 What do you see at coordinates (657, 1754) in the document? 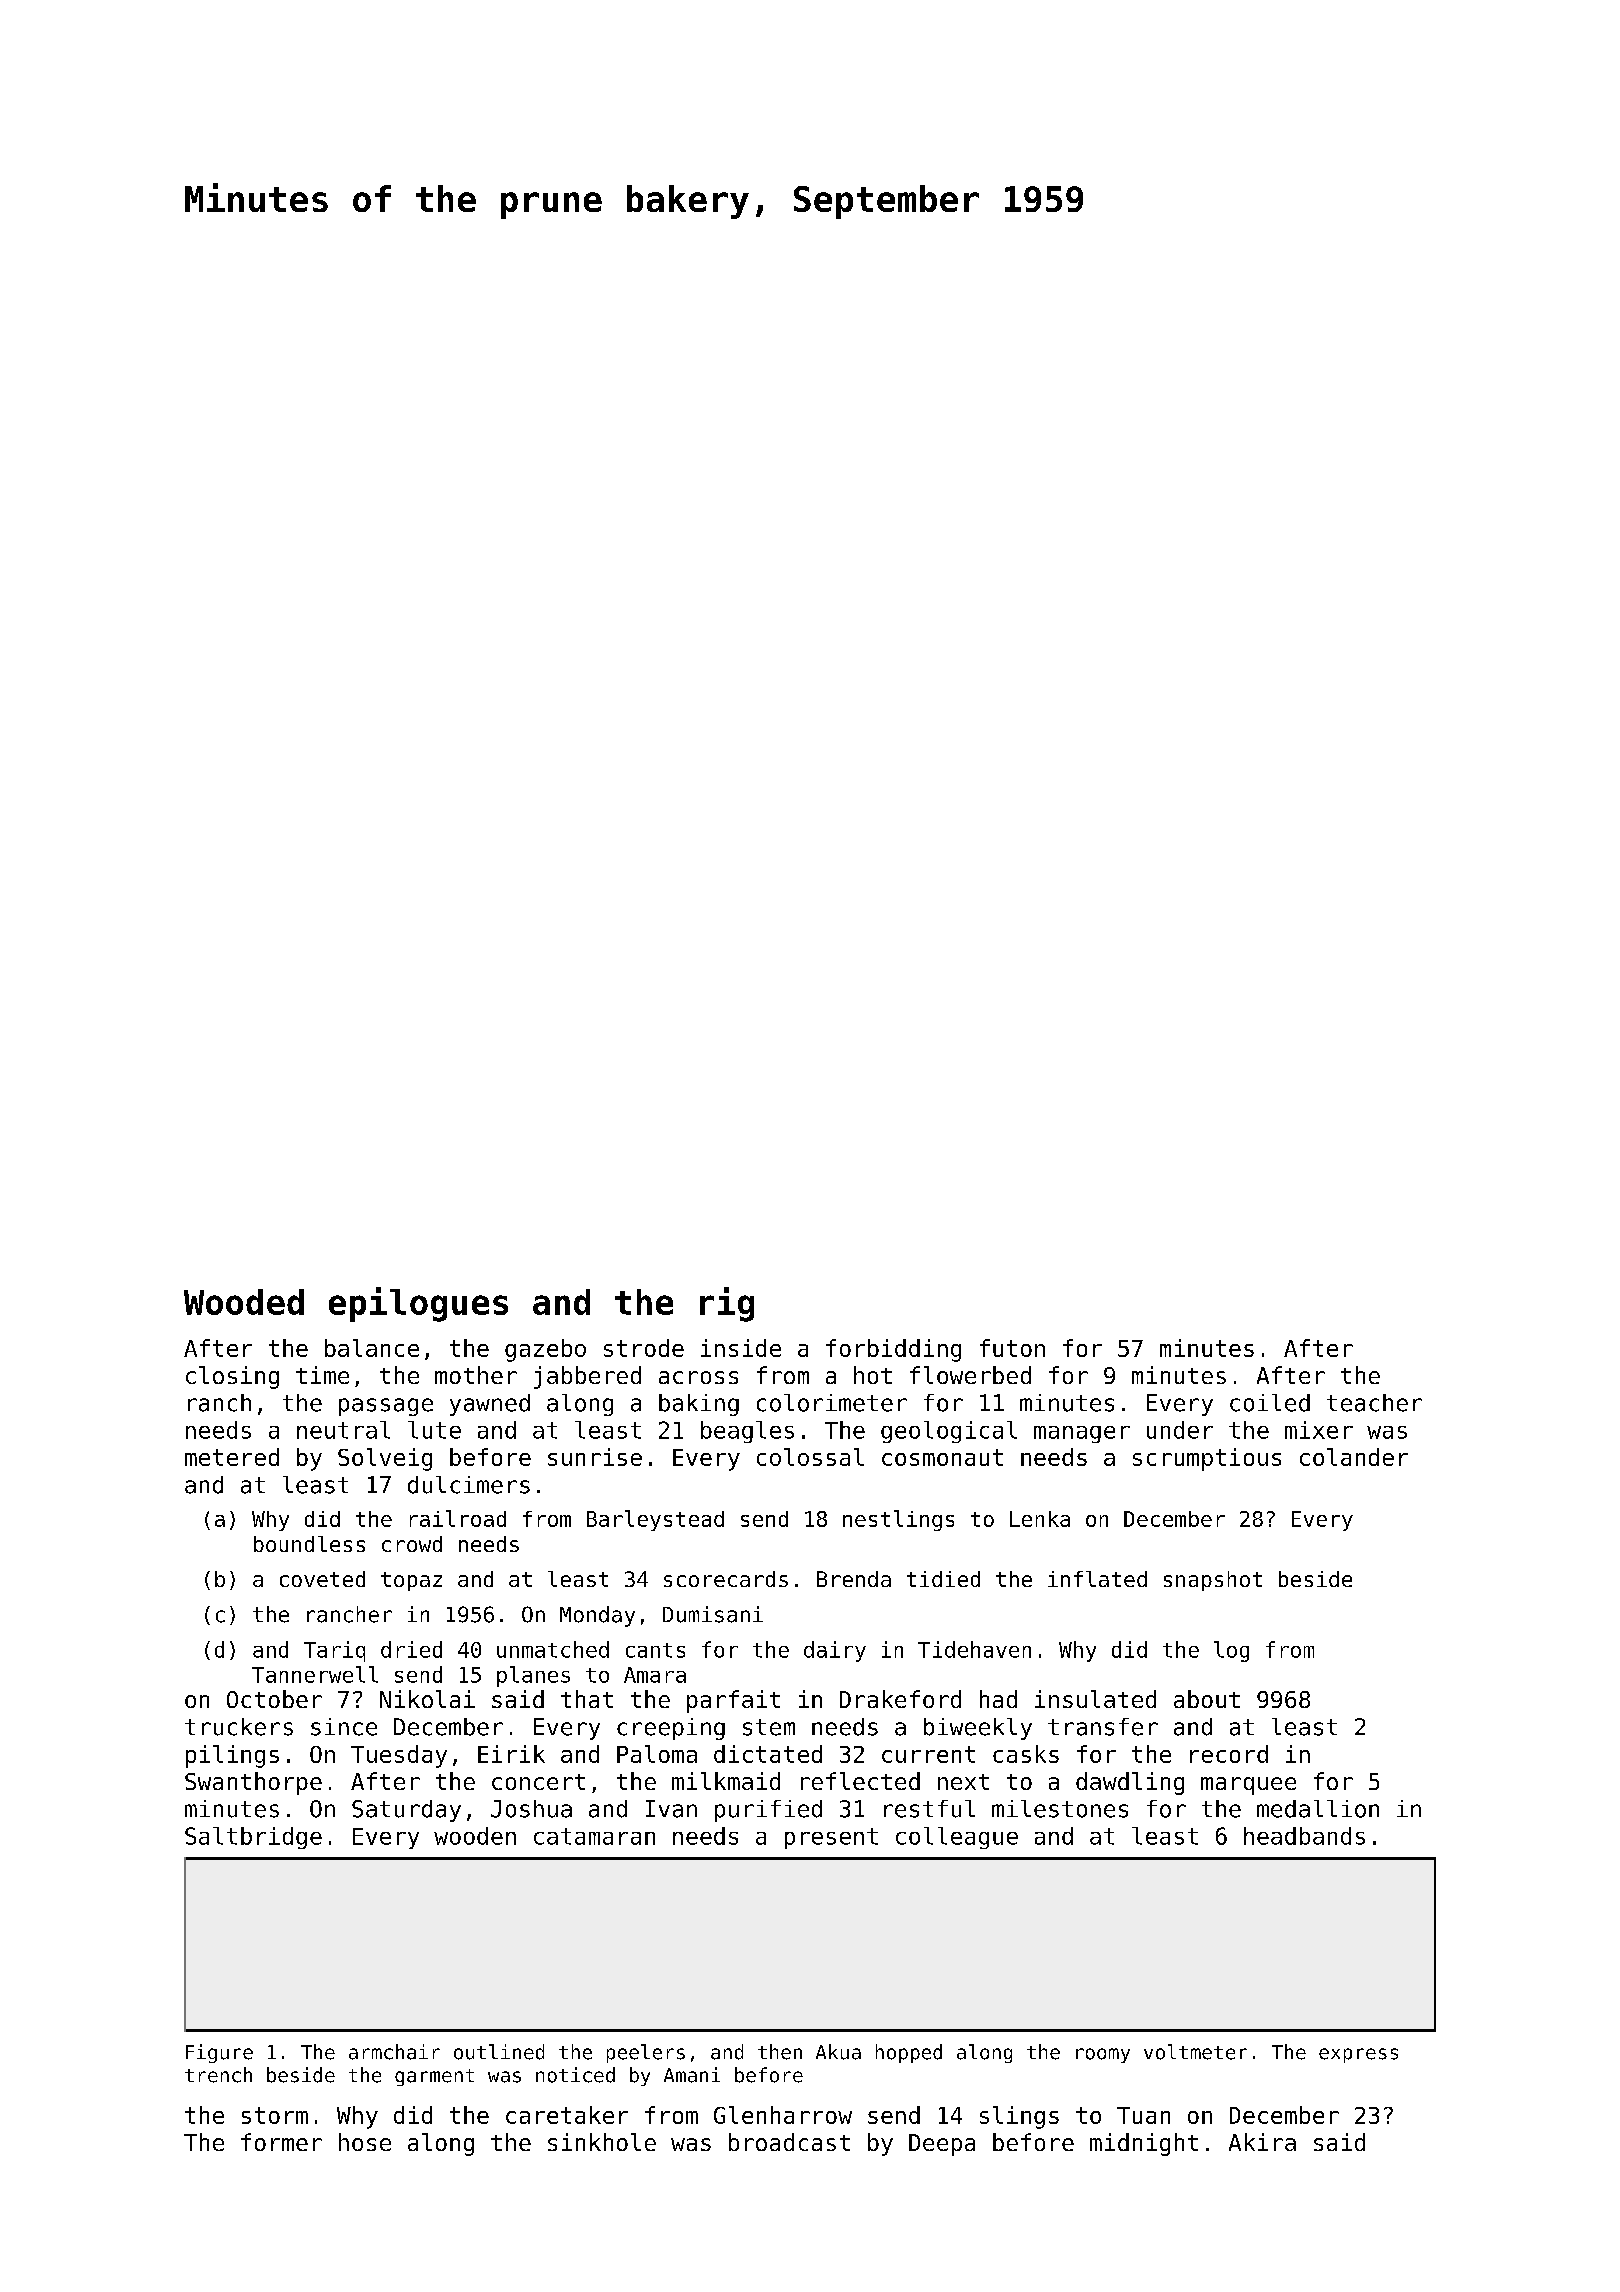
I see `Paloma` at bounding box center [657, 1754].
